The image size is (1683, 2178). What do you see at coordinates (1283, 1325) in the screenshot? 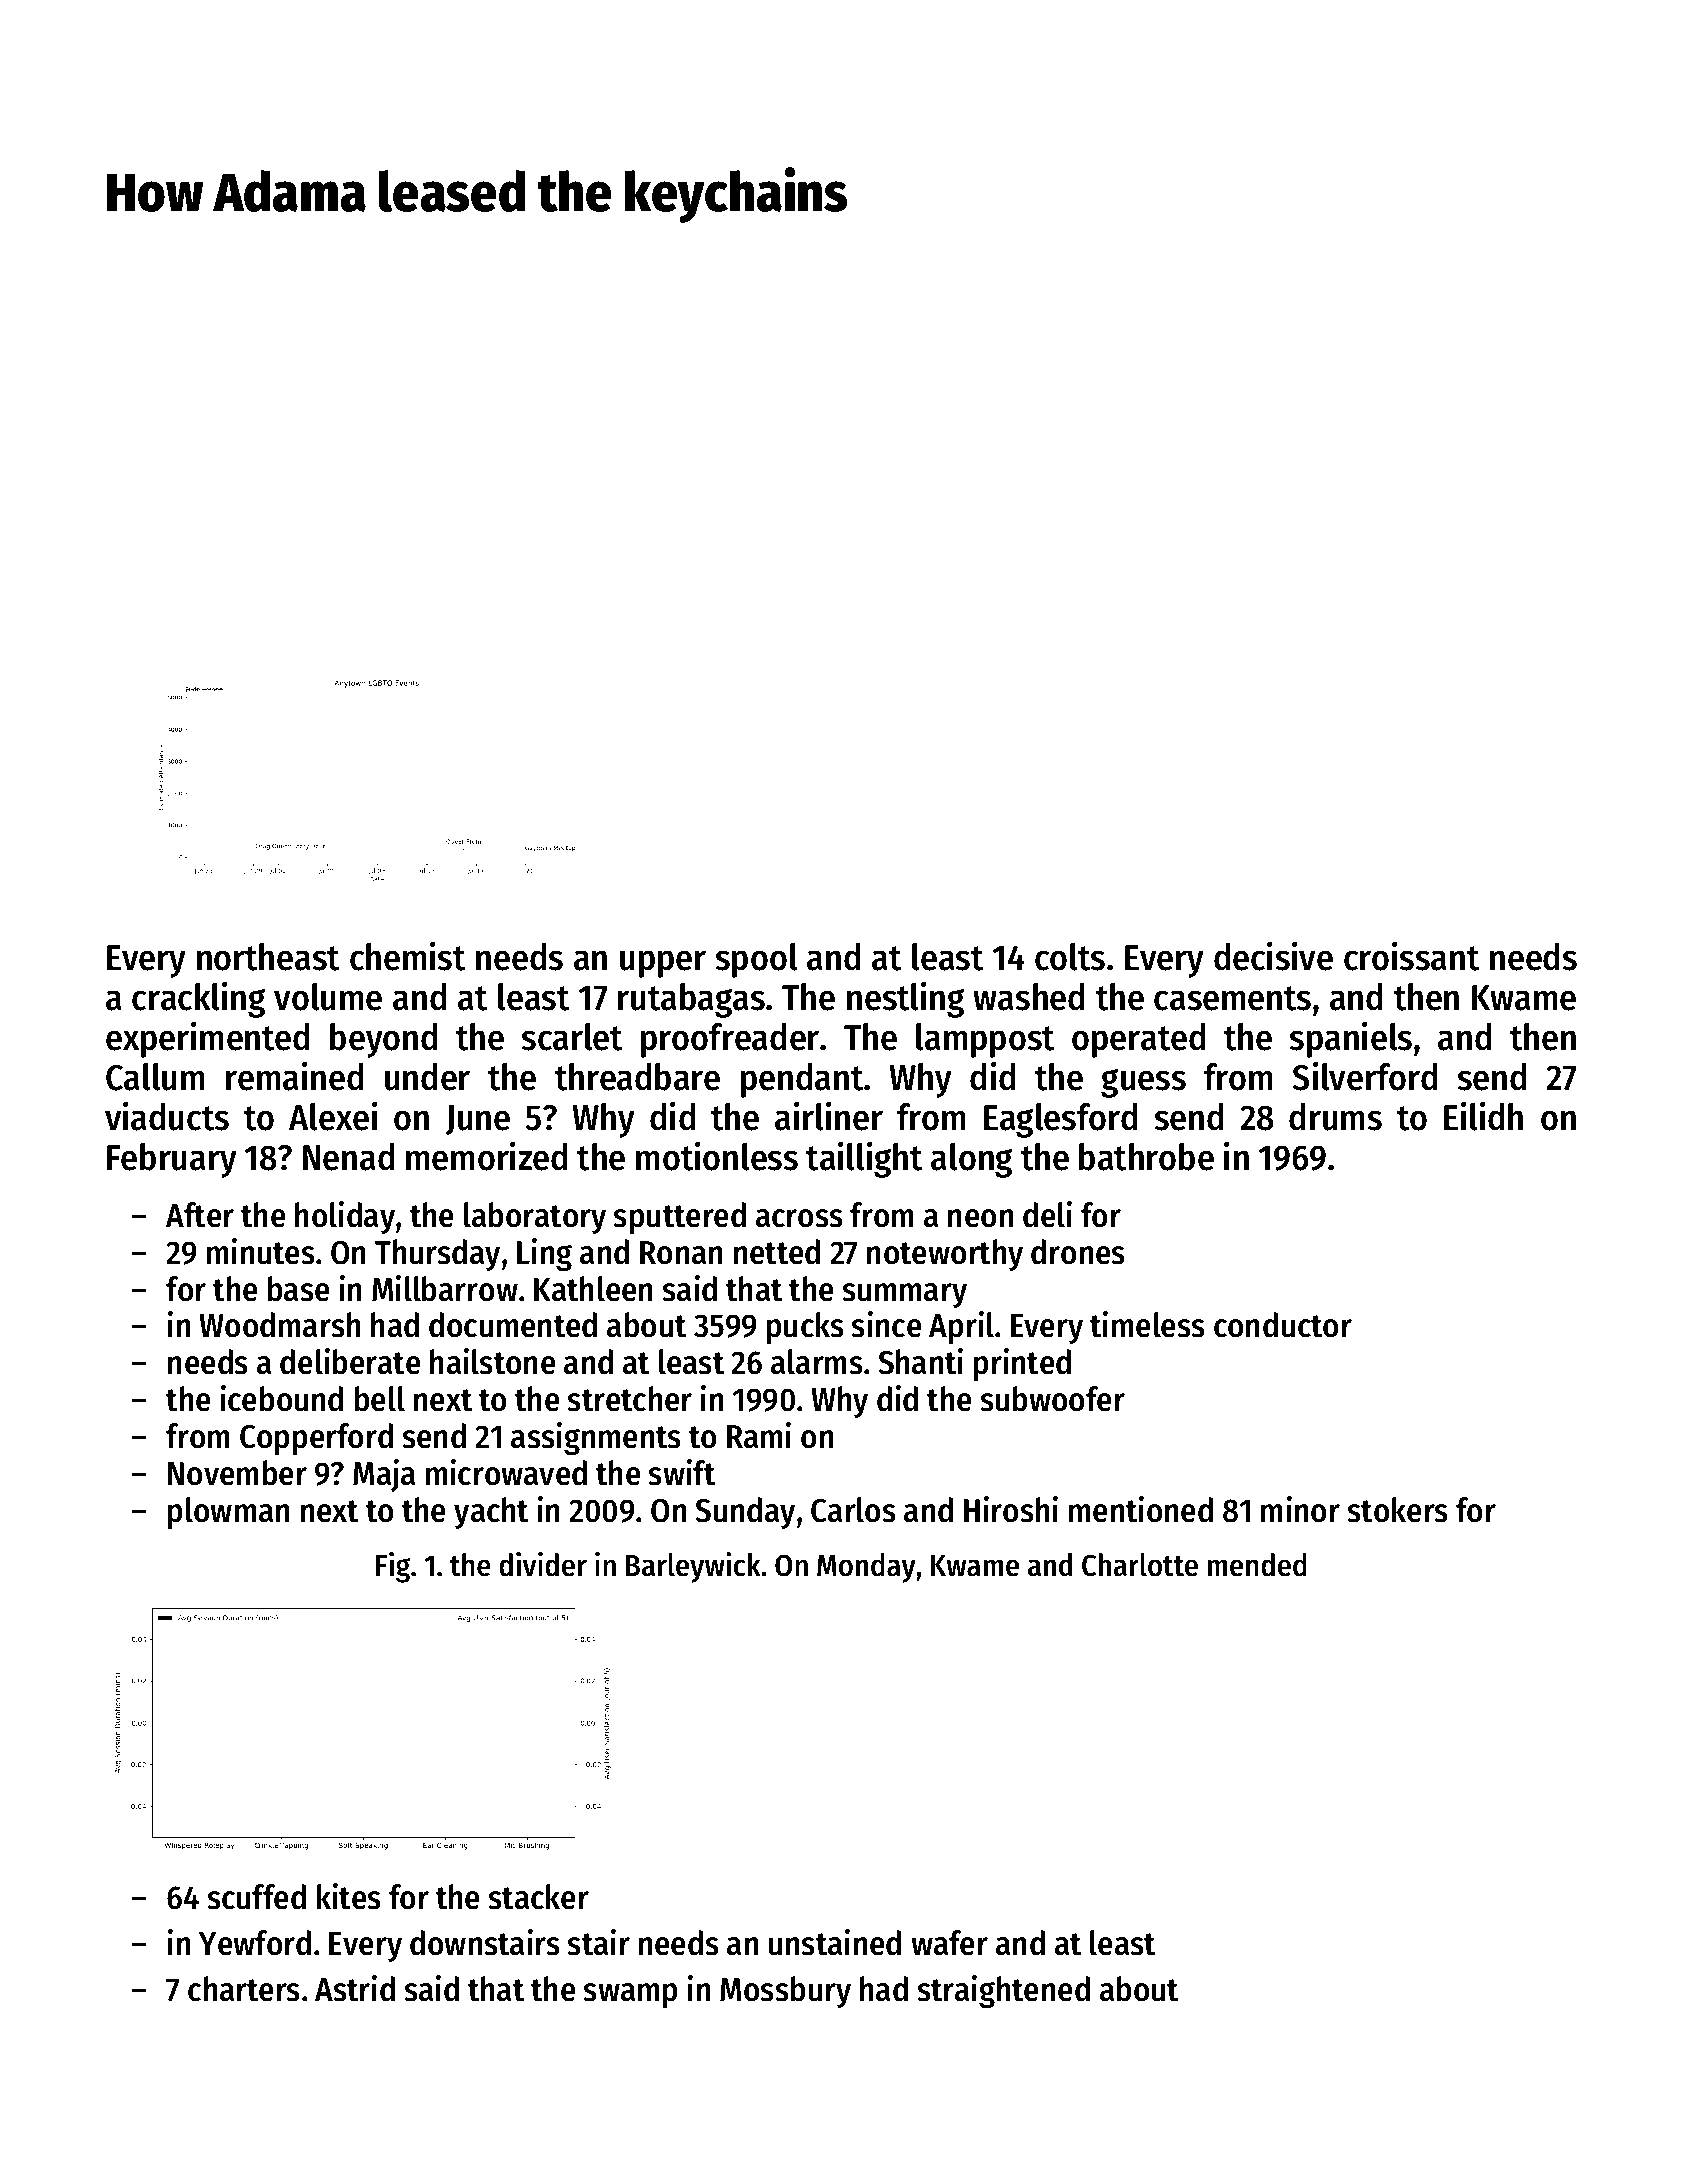
I see `conductor` at bounding box center [1283, 1325].
